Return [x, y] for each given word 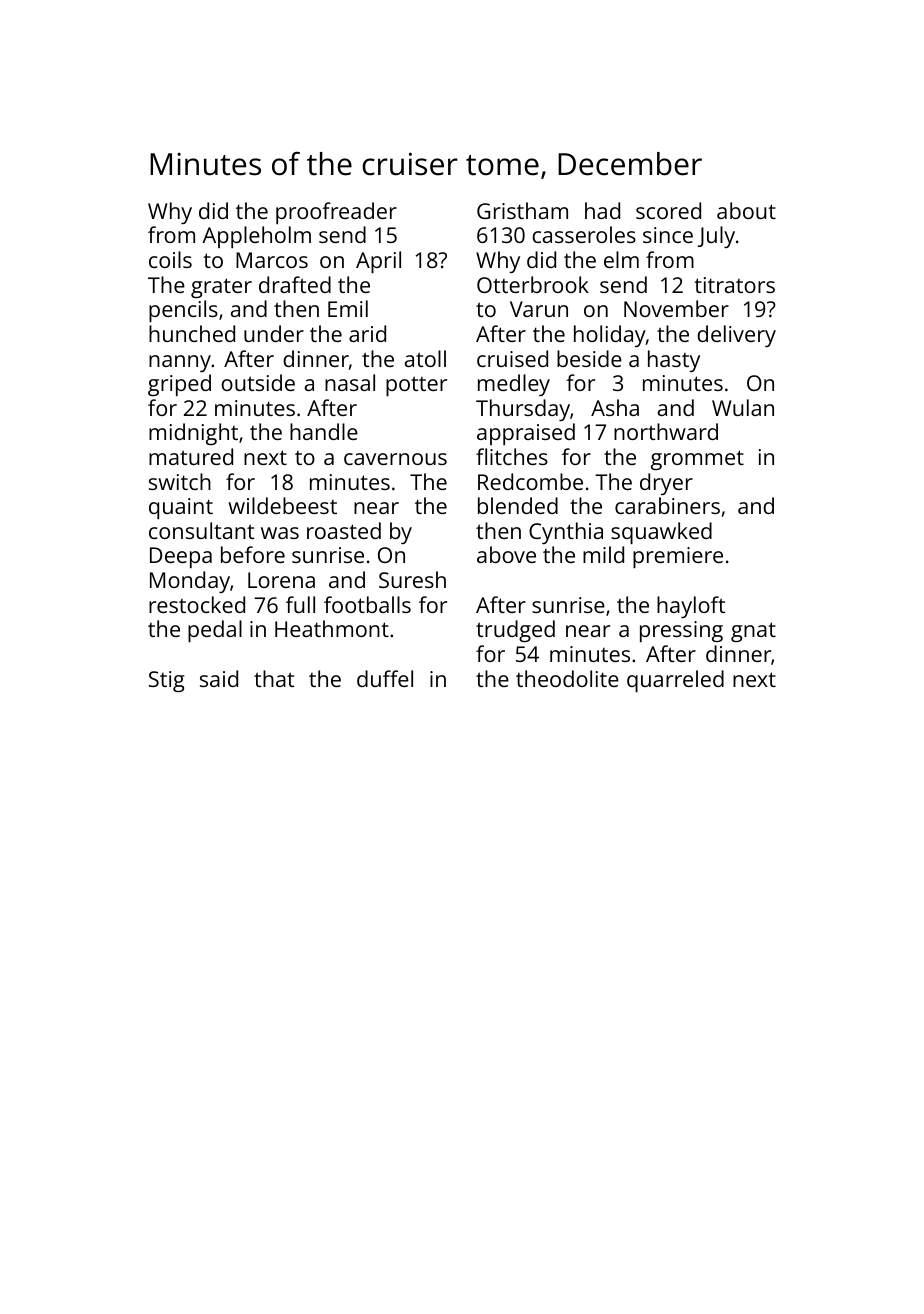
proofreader [336, 213]
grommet [697, 460]
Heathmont [332, 628]
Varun [539, 309]
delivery [736, 336]
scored [668, 210]
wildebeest [282, 505]
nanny [180, 363]
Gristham [522, 210]
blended [518, 505]
